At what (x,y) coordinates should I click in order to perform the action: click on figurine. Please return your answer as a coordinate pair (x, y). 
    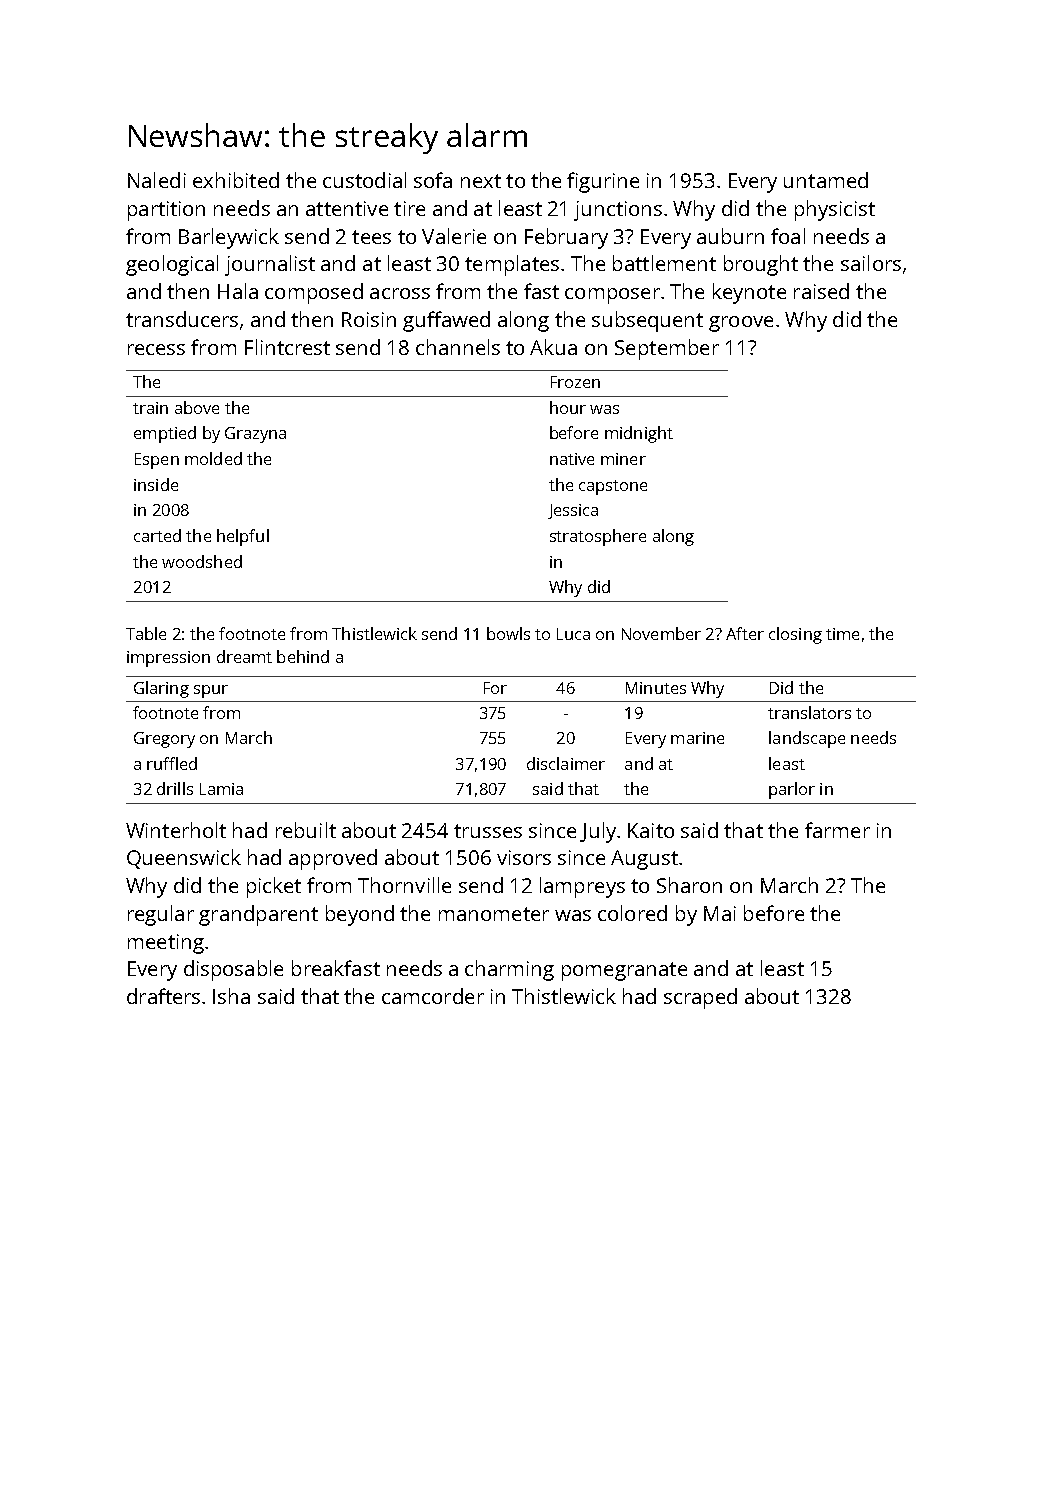
    Looking at the image, I should click on (603, 182).
